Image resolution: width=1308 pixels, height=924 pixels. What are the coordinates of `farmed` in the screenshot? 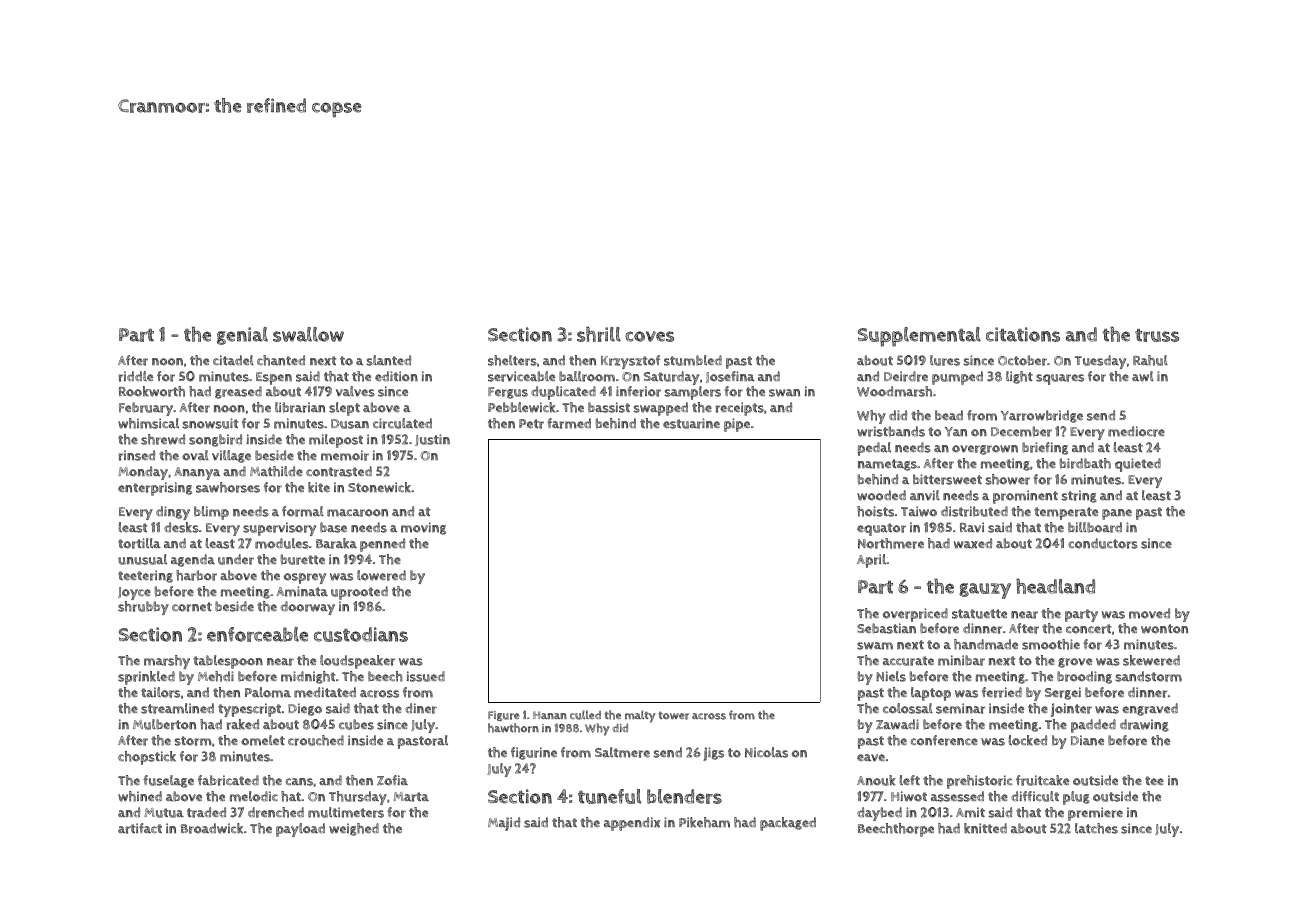 It's located at (569, 423).
